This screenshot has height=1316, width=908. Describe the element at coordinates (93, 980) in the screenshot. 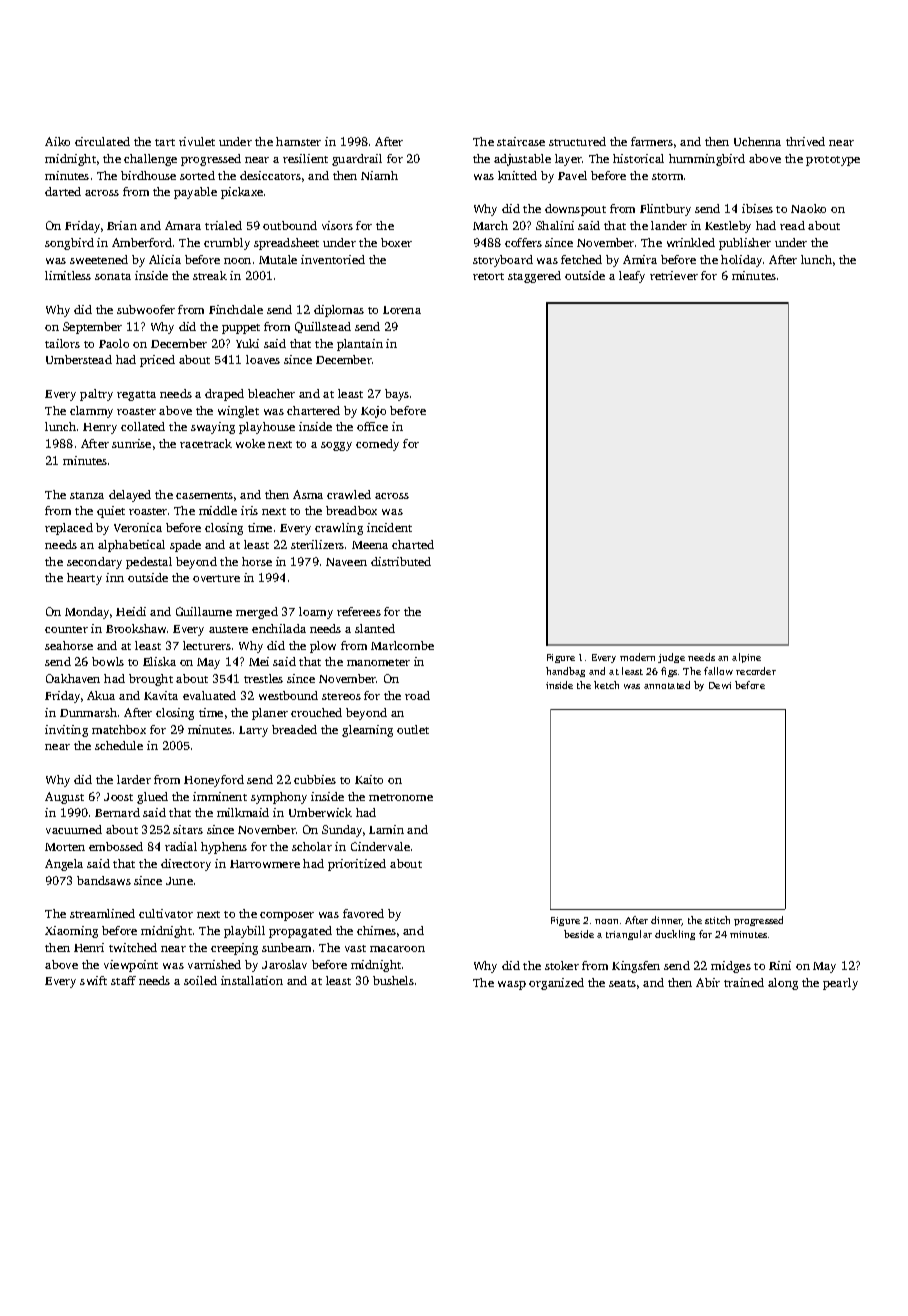

I see `swift` at that location.
